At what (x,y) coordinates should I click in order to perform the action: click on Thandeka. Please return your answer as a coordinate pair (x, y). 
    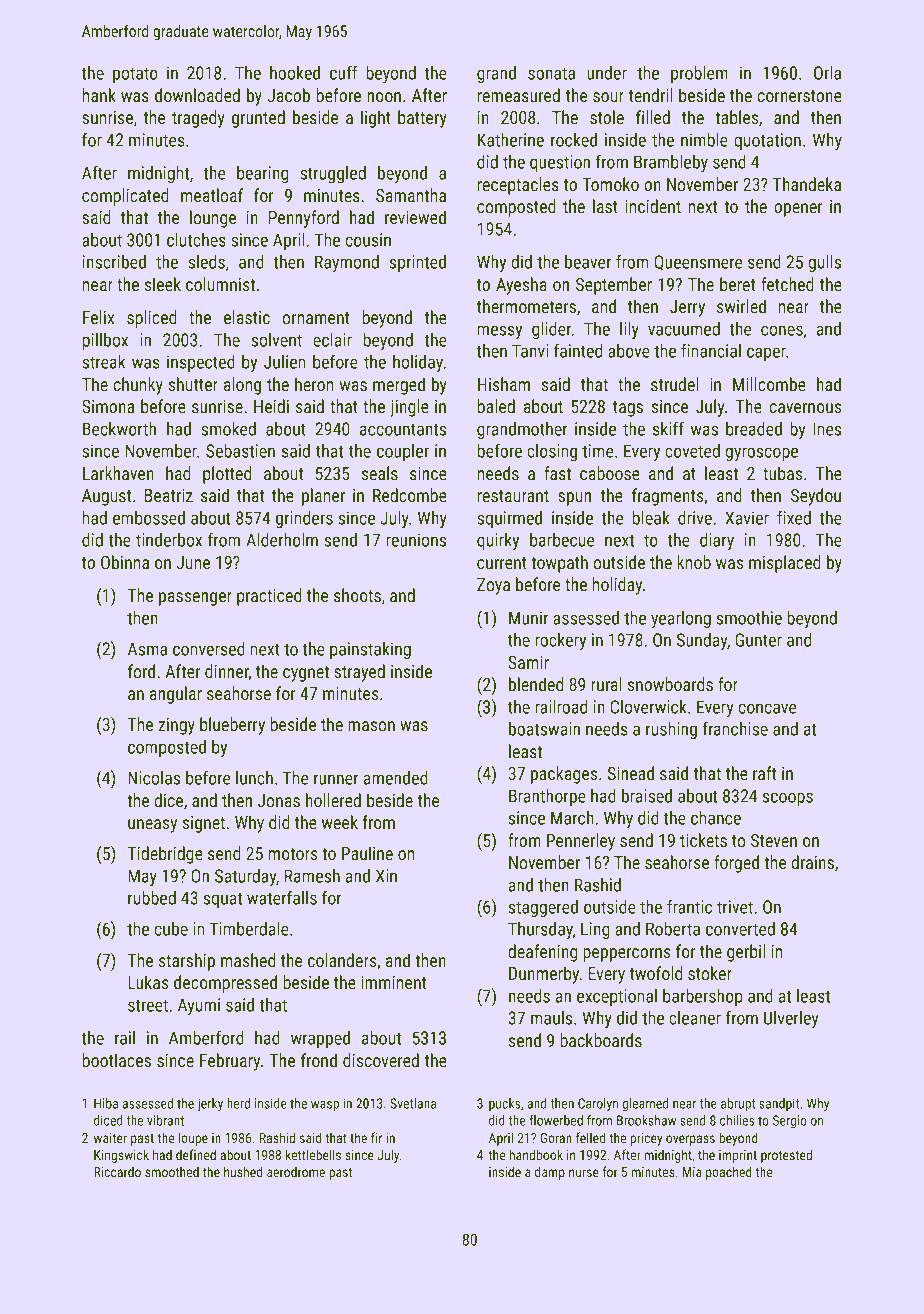
    Looking at the image, I should click on (807, 184).
